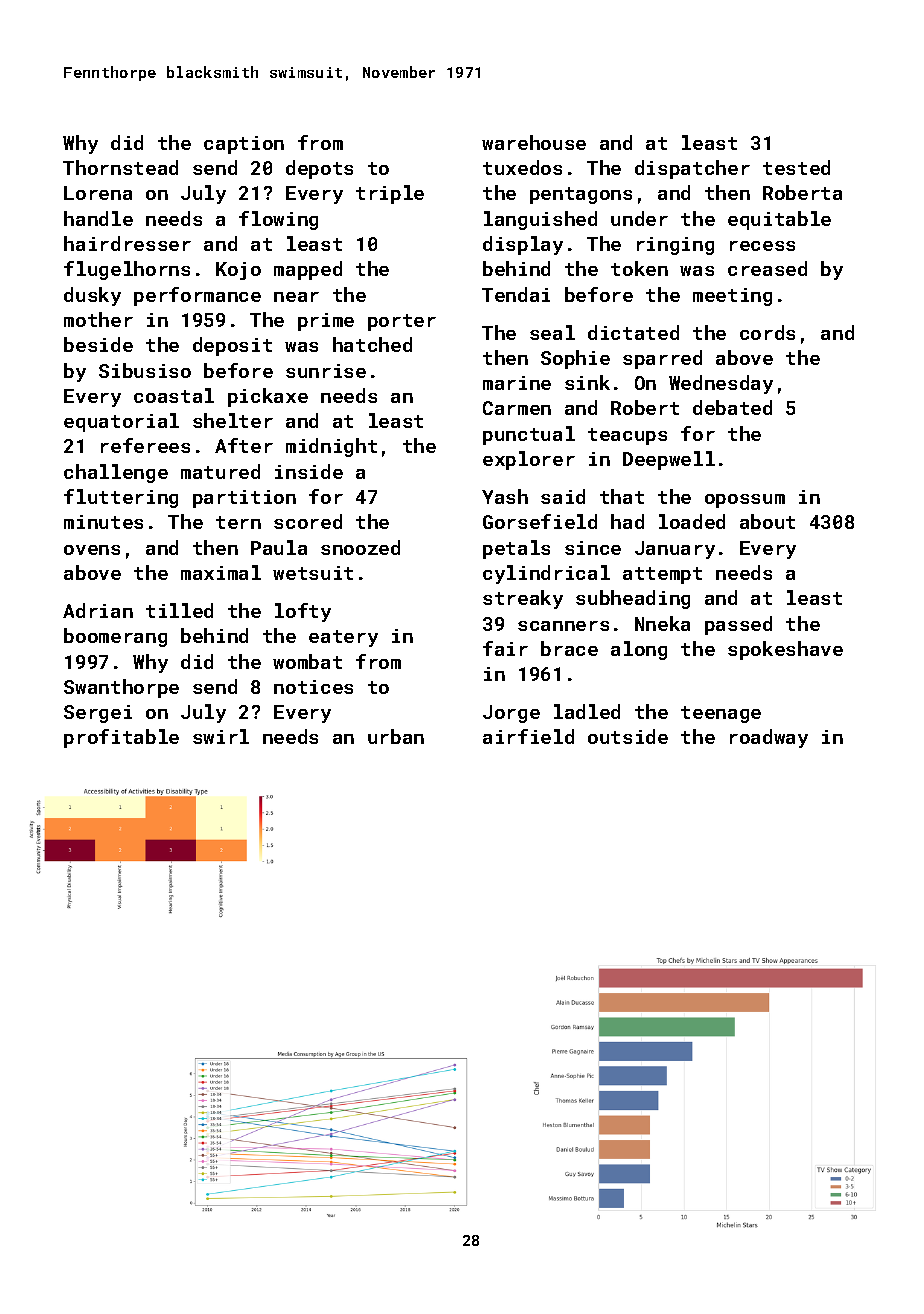  I want to click on warehouse, so click(534, 142).
